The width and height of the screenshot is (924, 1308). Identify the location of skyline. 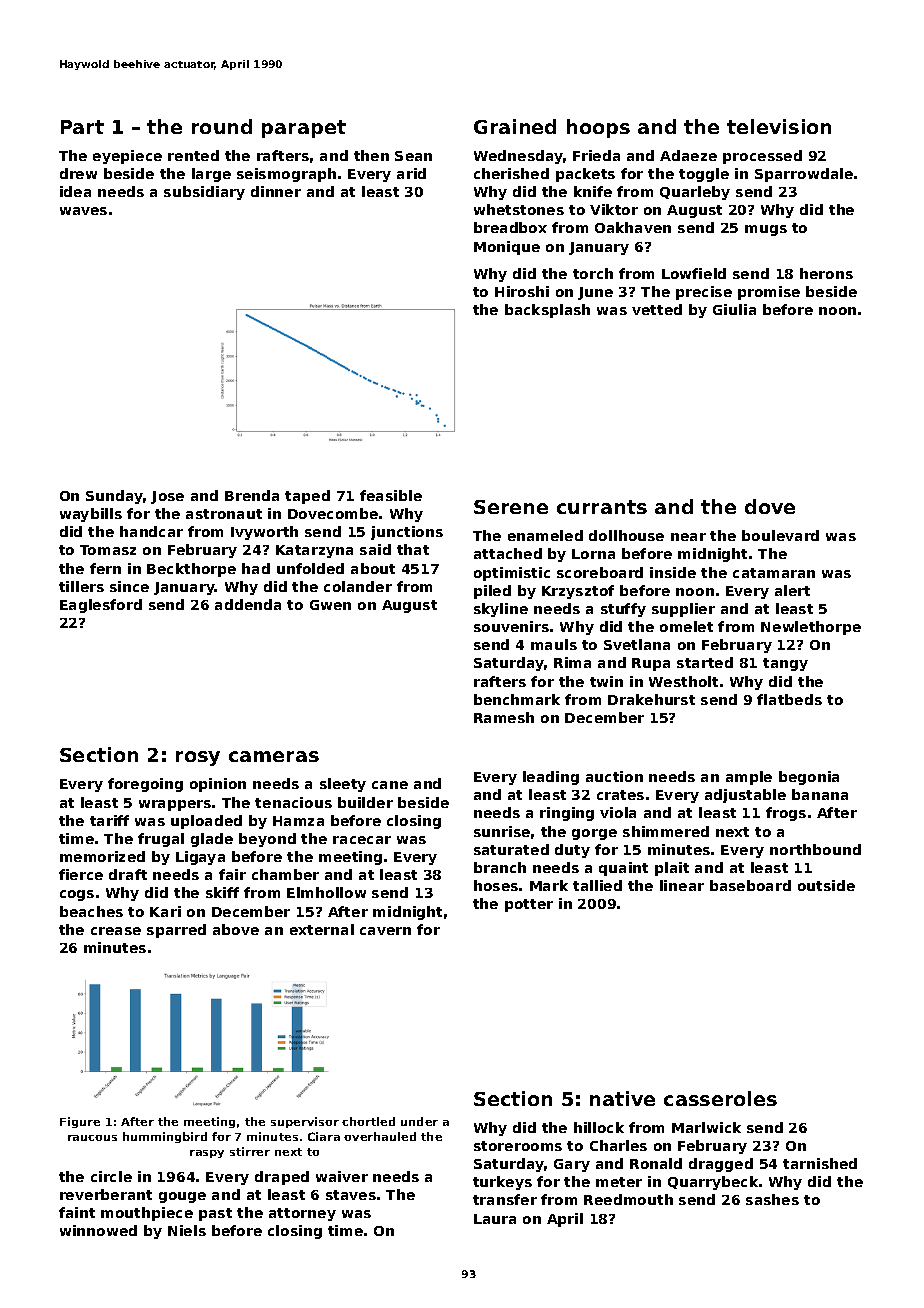
(501, 610).
